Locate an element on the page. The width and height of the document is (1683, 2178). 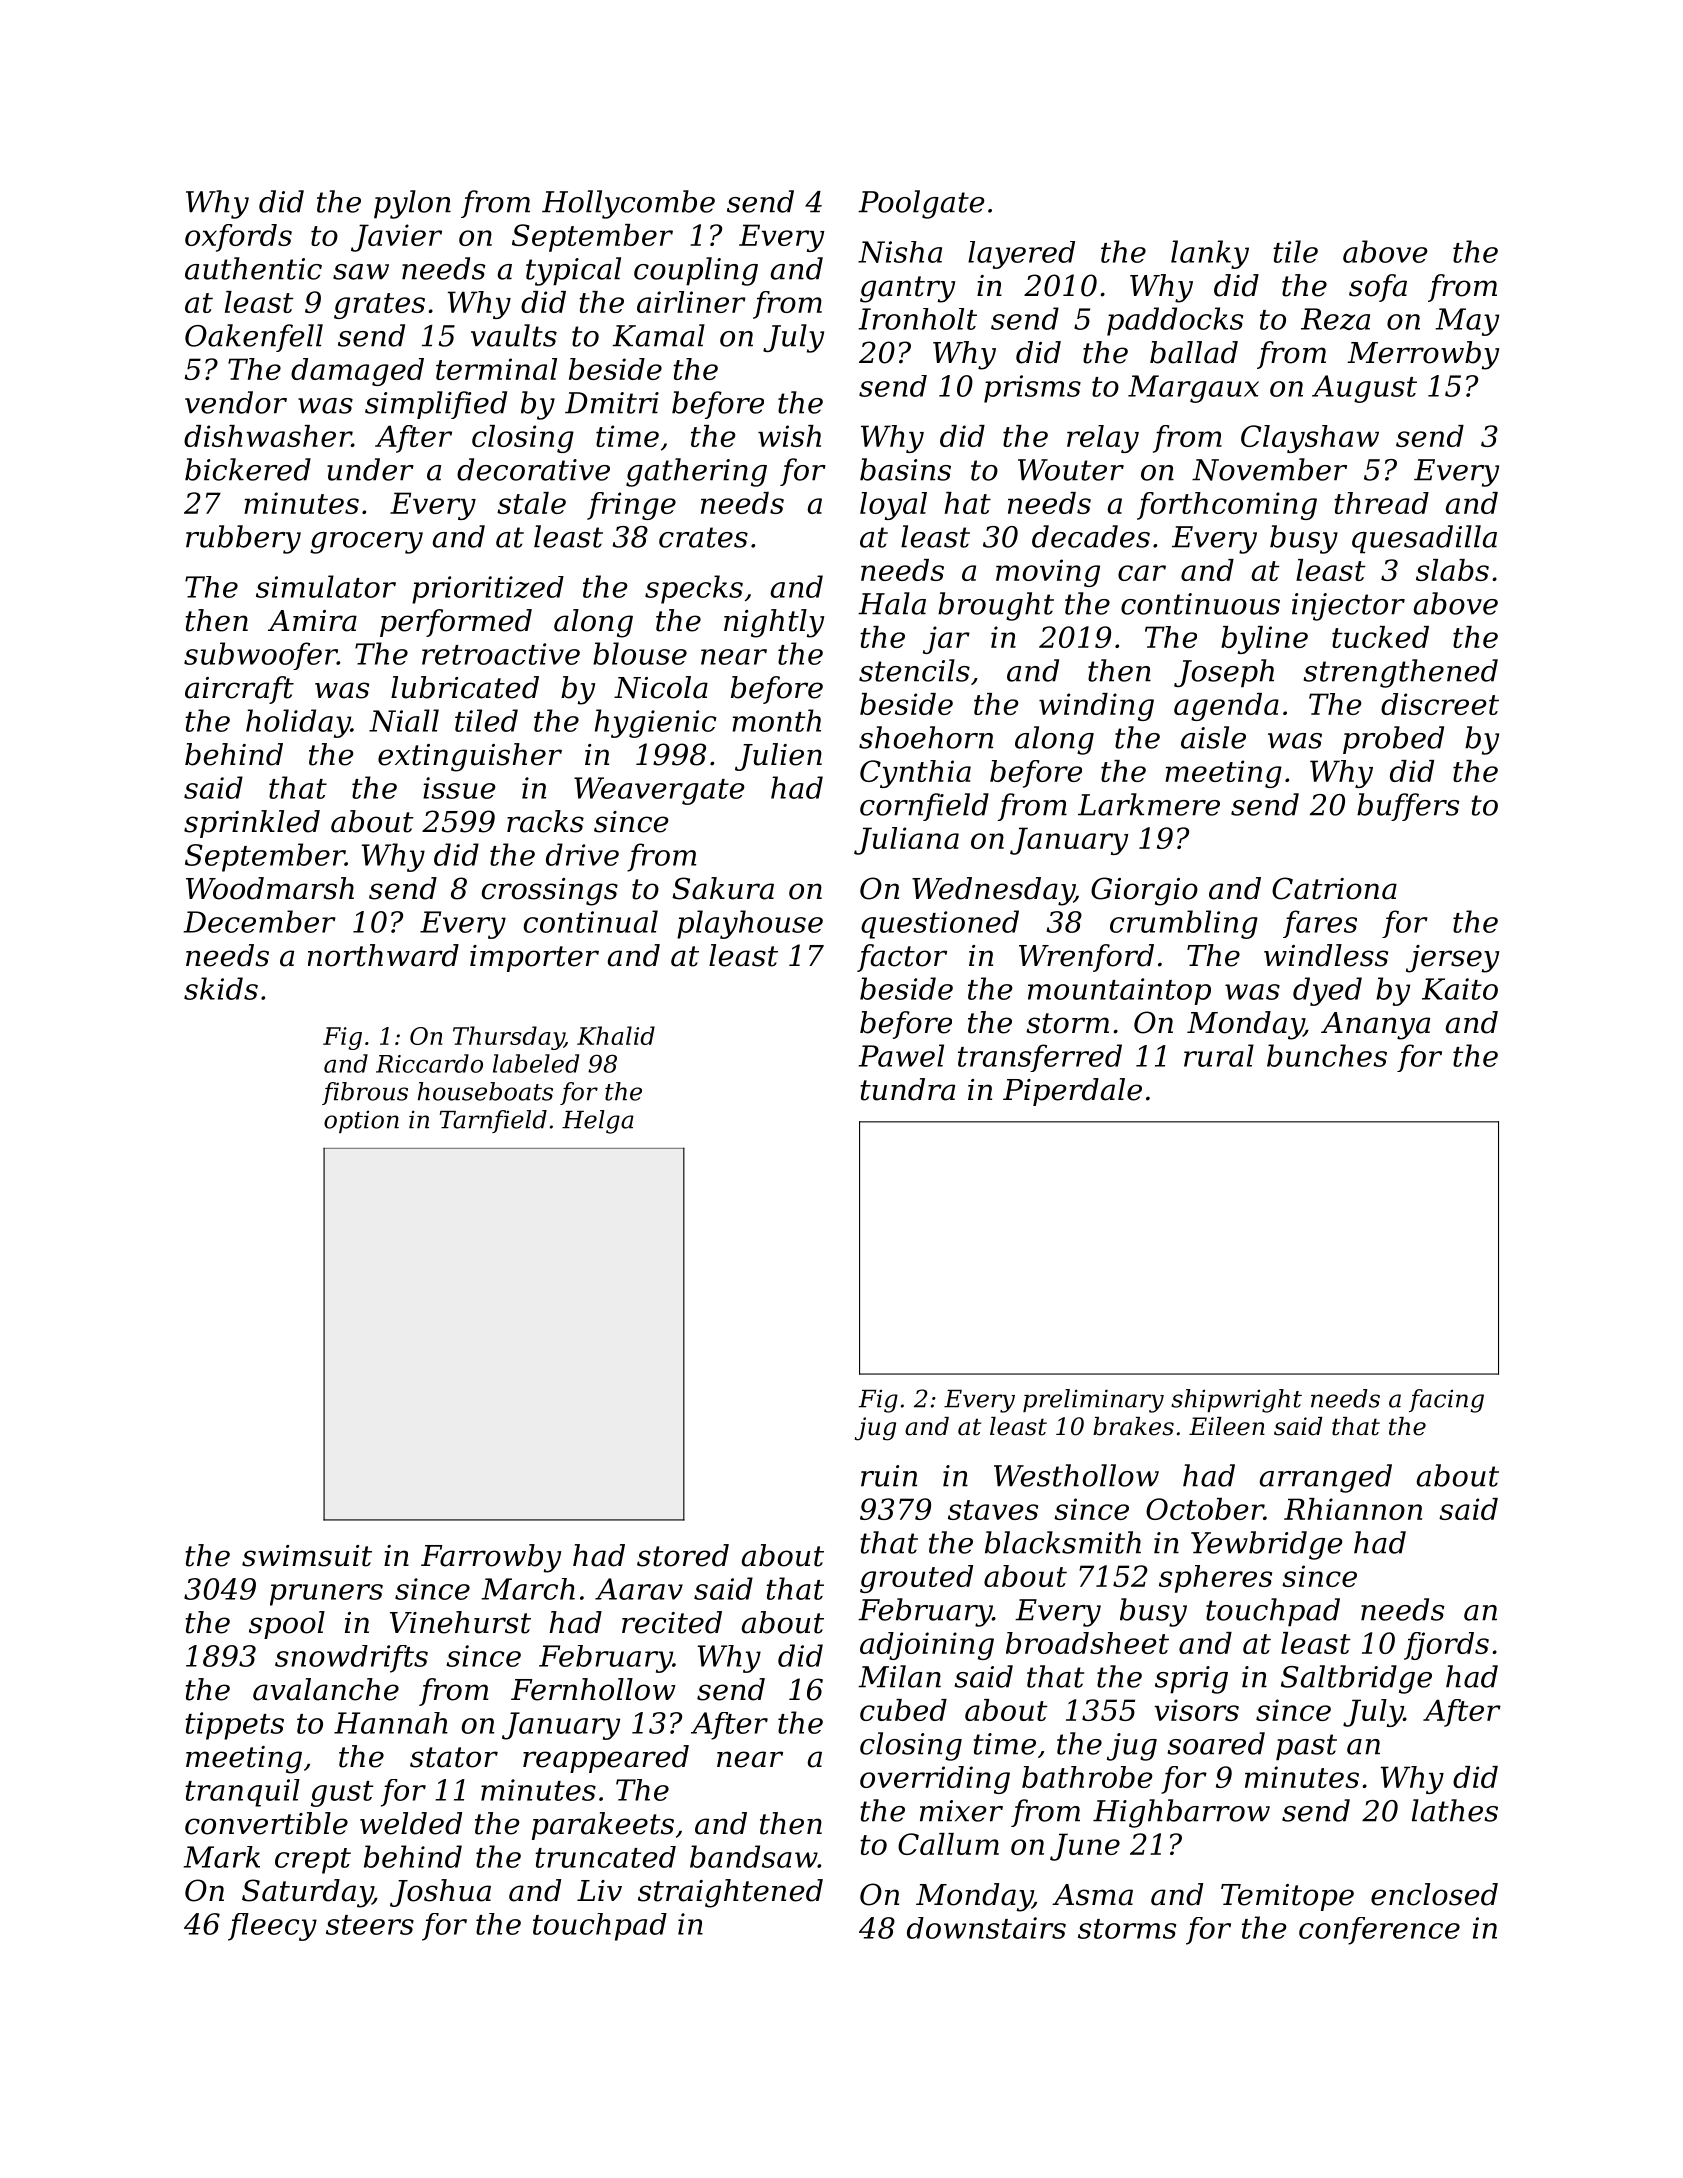
reappeared is located at coordinates (606, 1759).
